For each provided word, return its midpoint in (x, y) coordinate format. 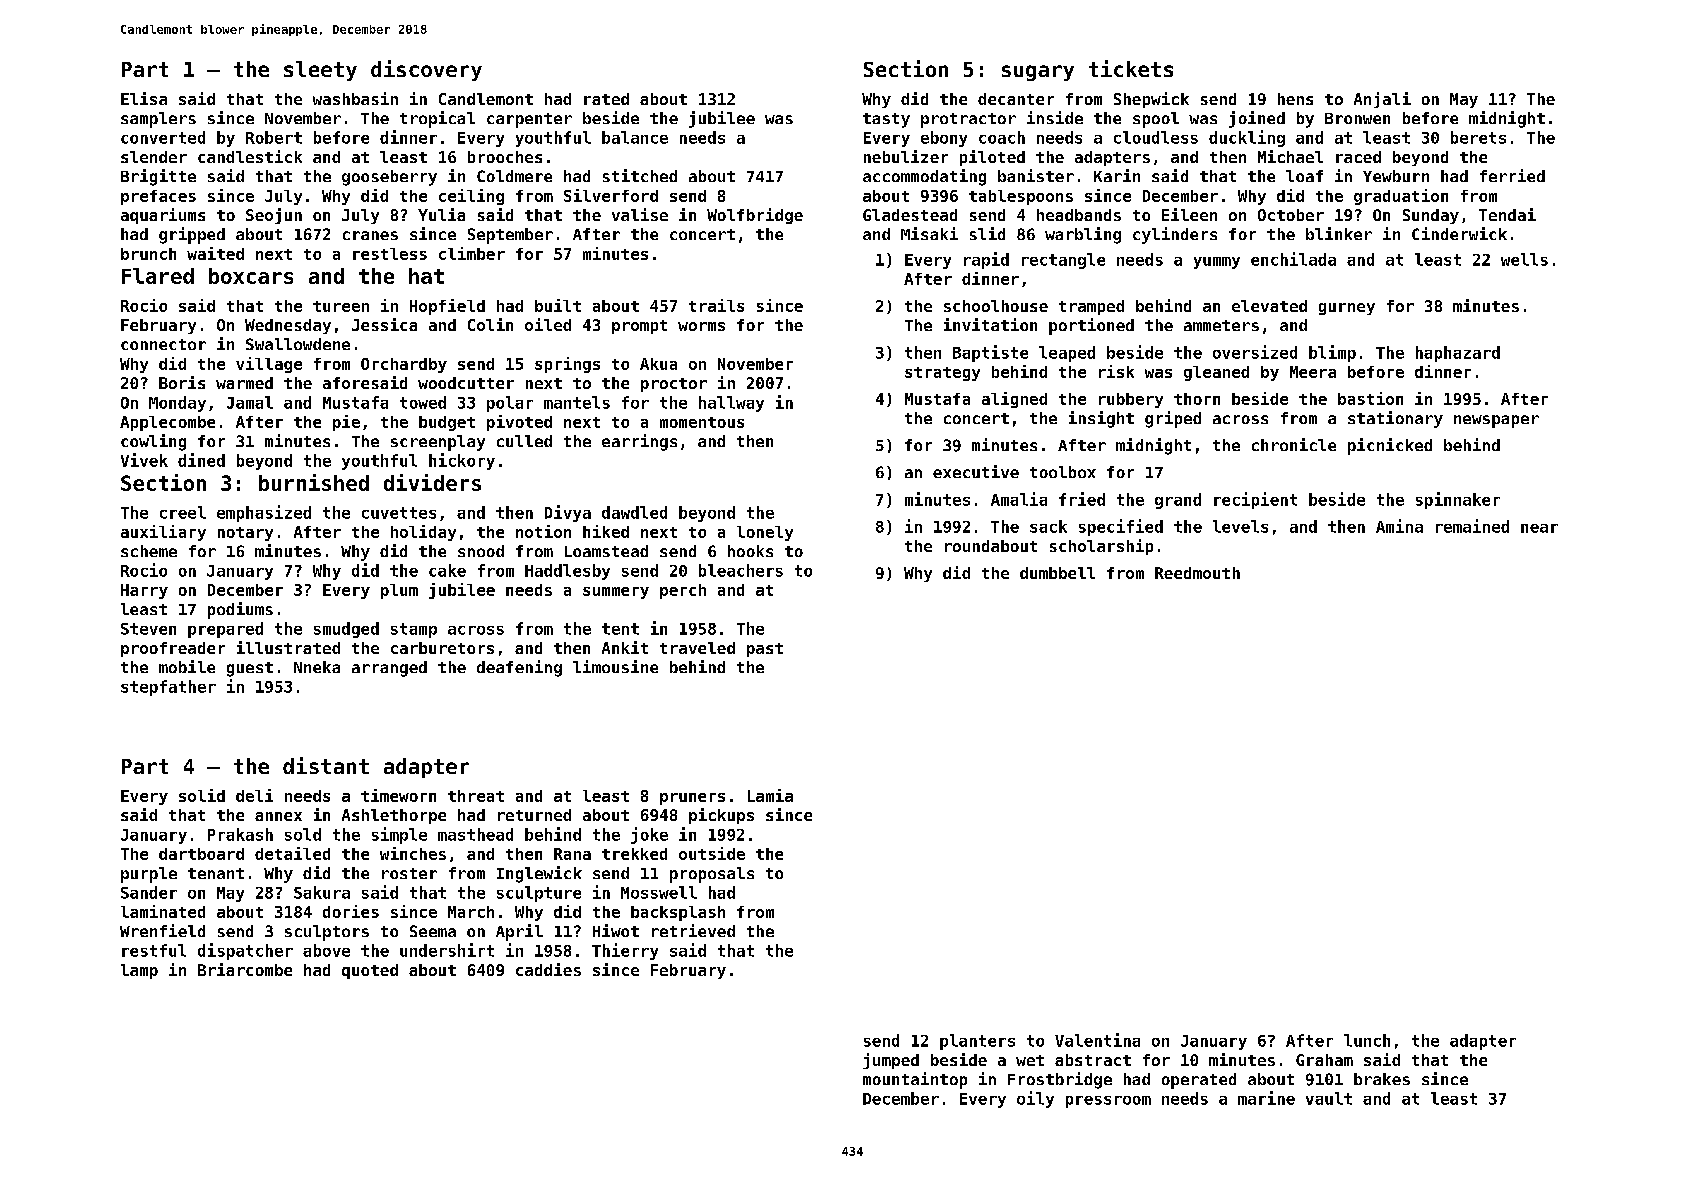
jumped (891, 1061)
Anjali (1382, 100)
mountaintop (915, 1080)
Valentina (1097, 1040)
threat (476, 796)
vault (1329, 1098)
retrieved (693, 930)
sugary (1038, 73)
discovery (426, 70)
